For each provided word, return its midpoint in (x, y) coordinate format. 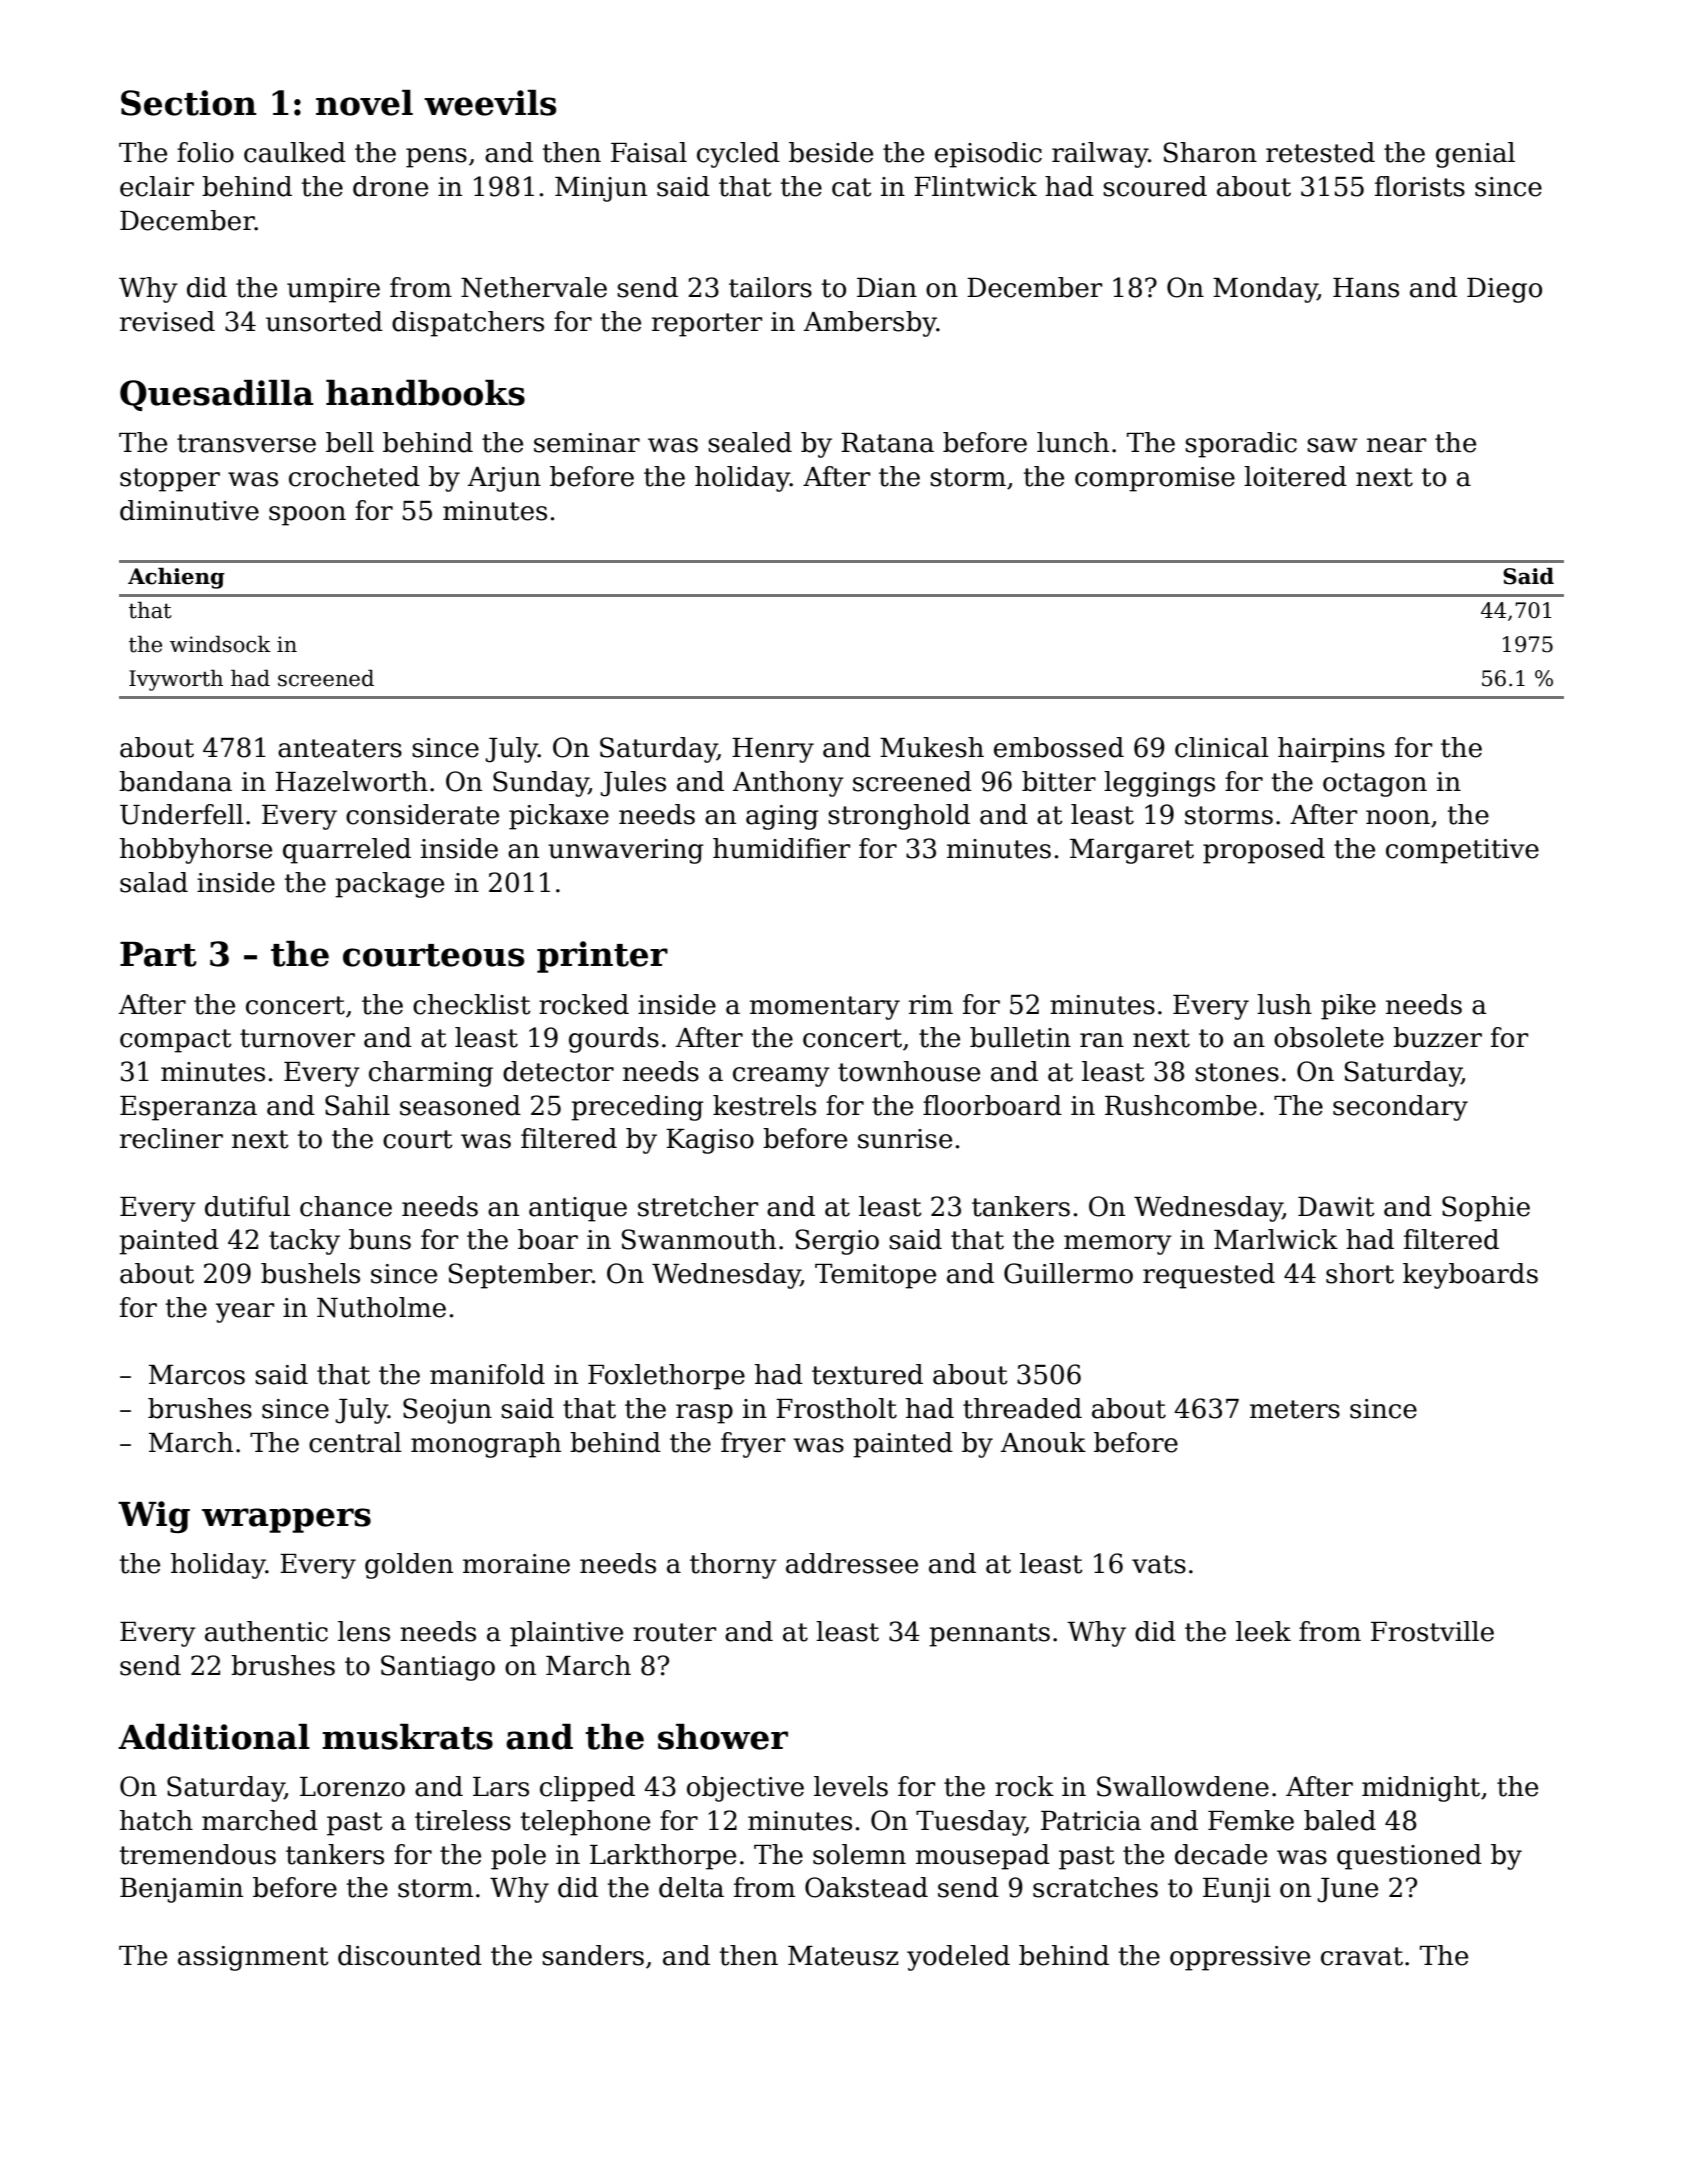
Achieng (176, 578)
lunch (1073, 442)
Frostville (1432, 1631)
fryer (753, 1445)
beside (831, 152)
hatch (156, 1820)
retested (1320, 152)
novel (364, 103)
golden (409, 1566)
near (1396, 445)
